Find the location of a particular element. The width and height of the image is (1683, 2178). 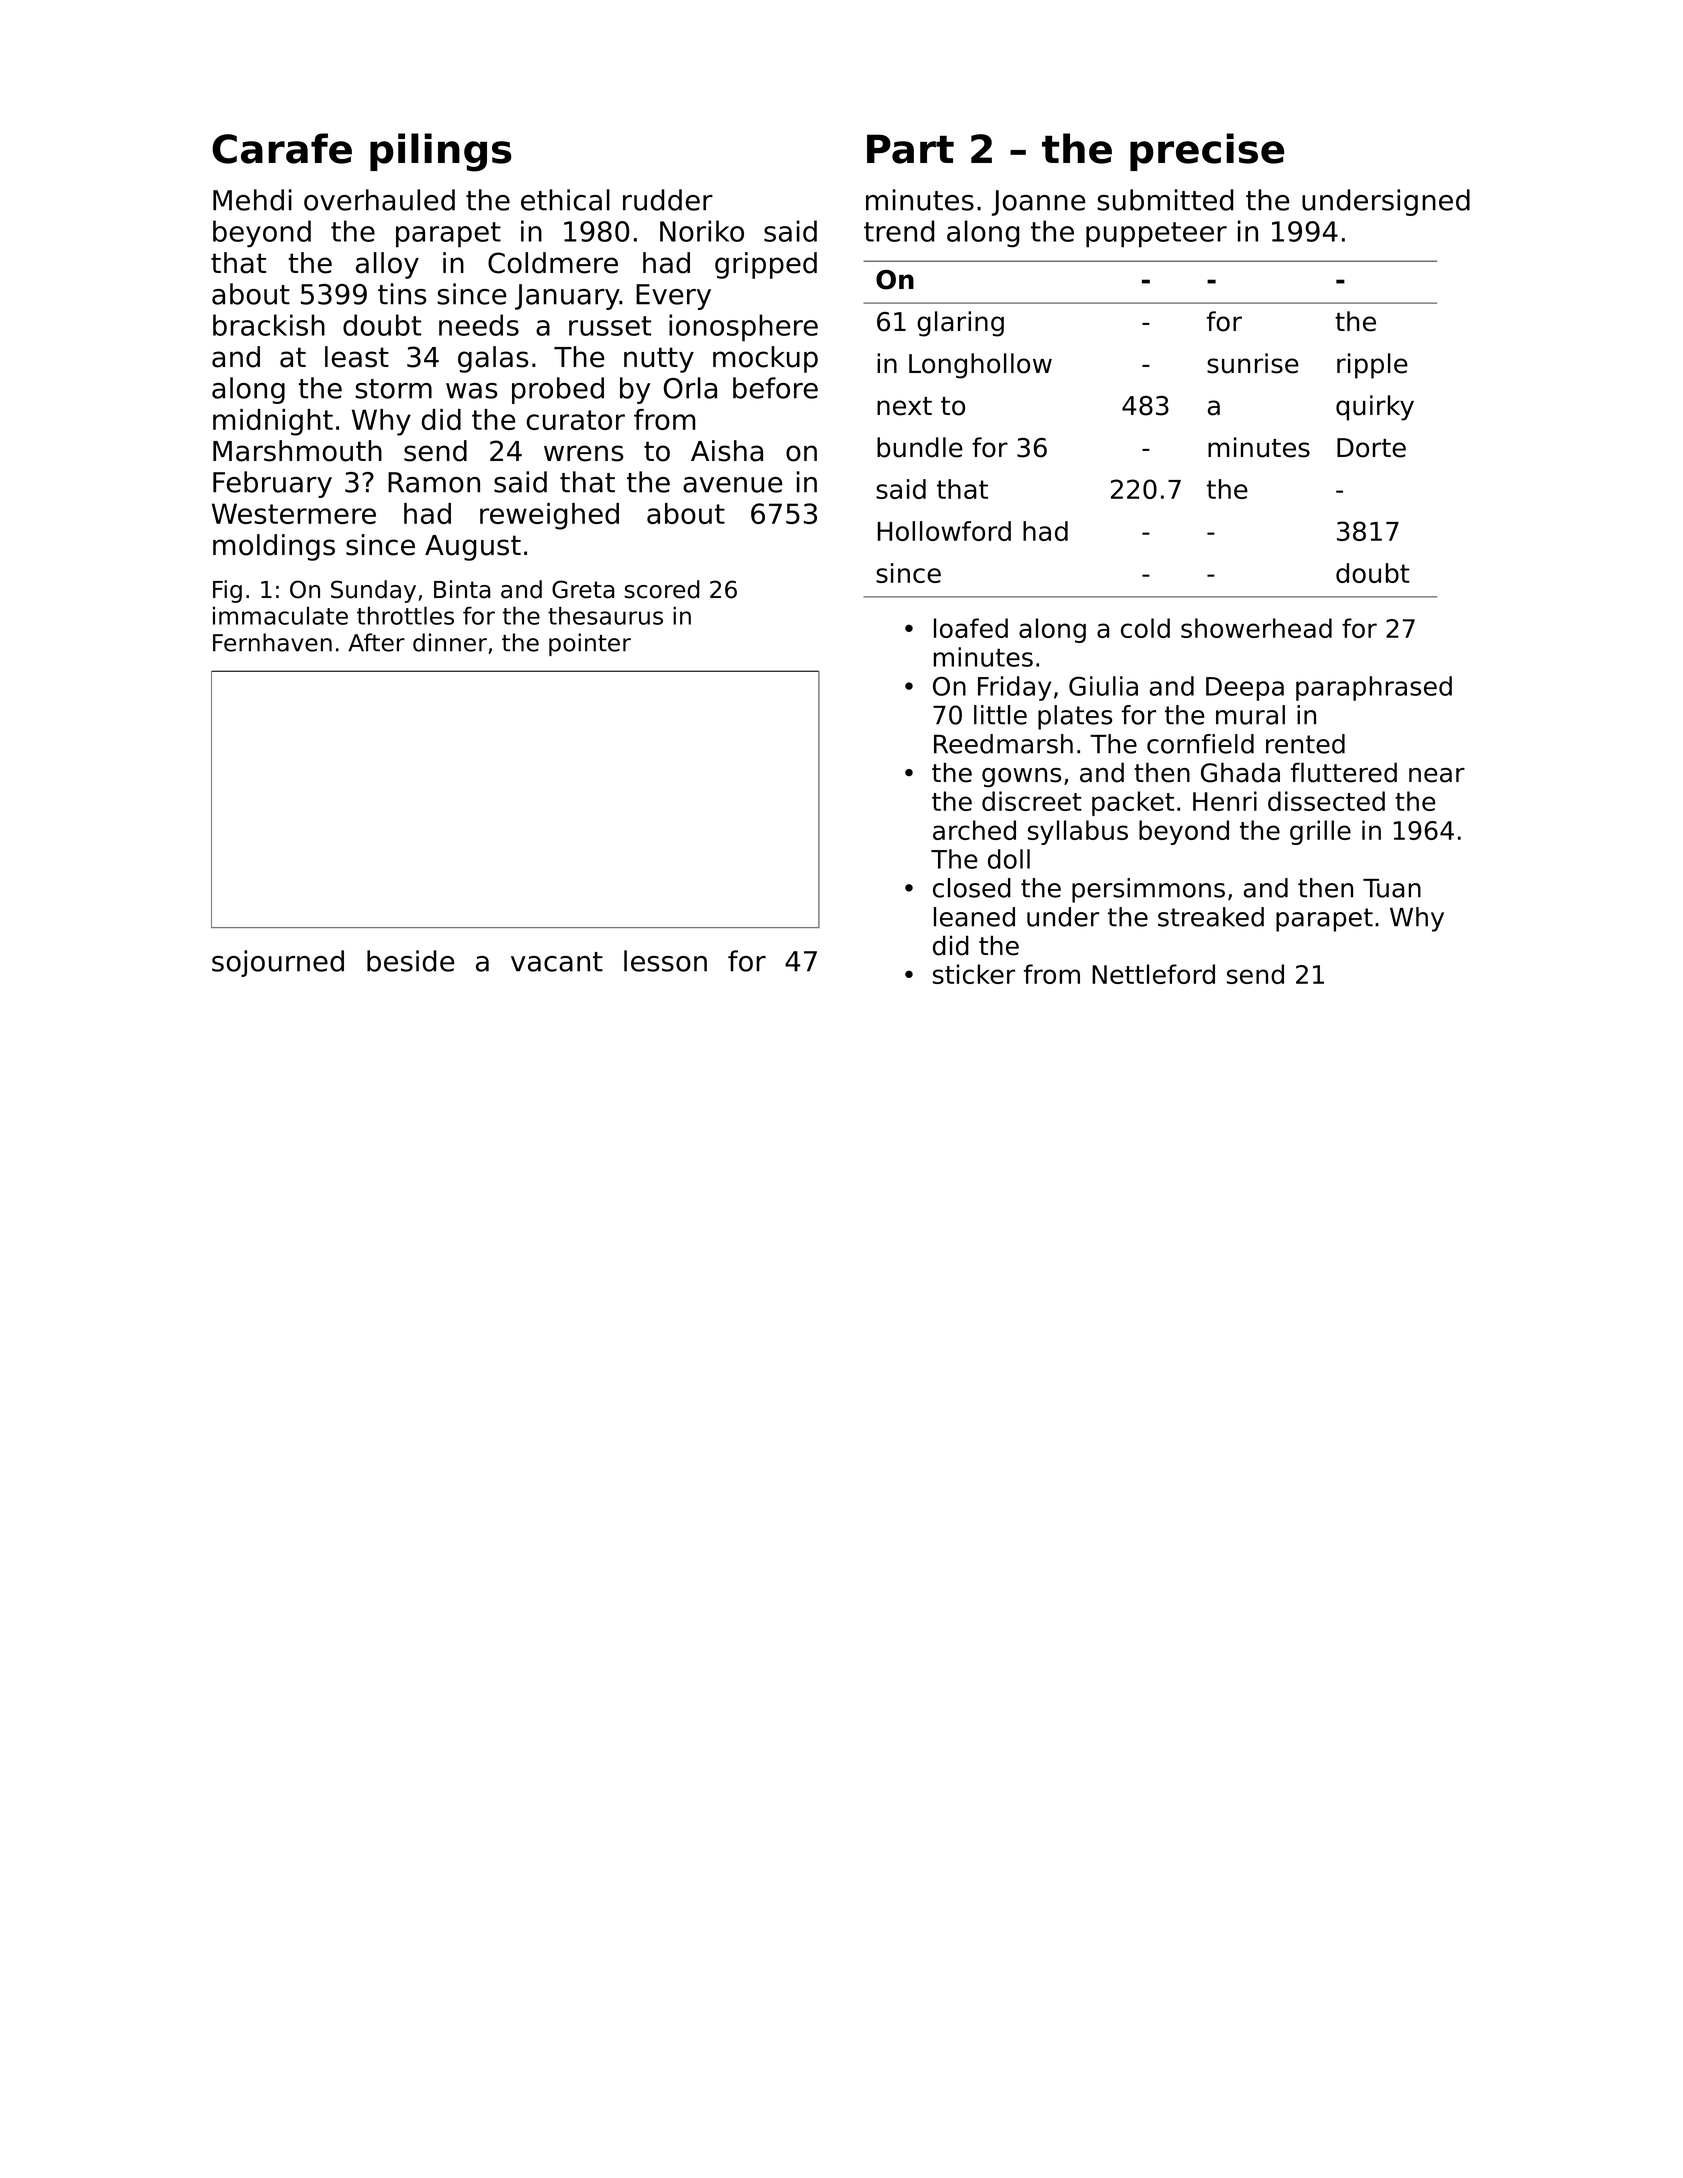

pointer is located at coordinates (590, 644).
